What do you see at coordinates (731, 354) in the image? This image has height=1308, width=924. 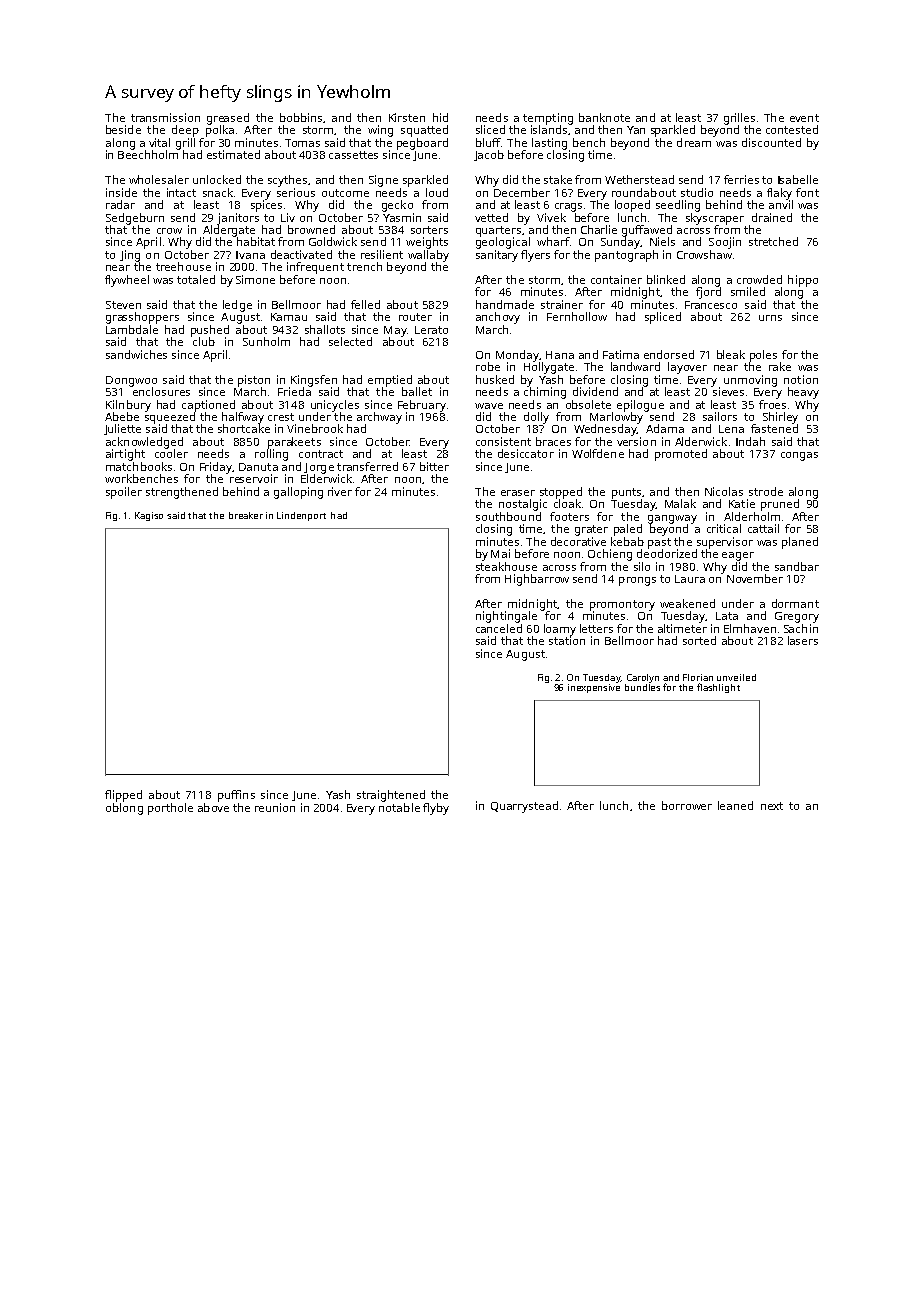 I see `bleak` at bounding box center [731, 354].
